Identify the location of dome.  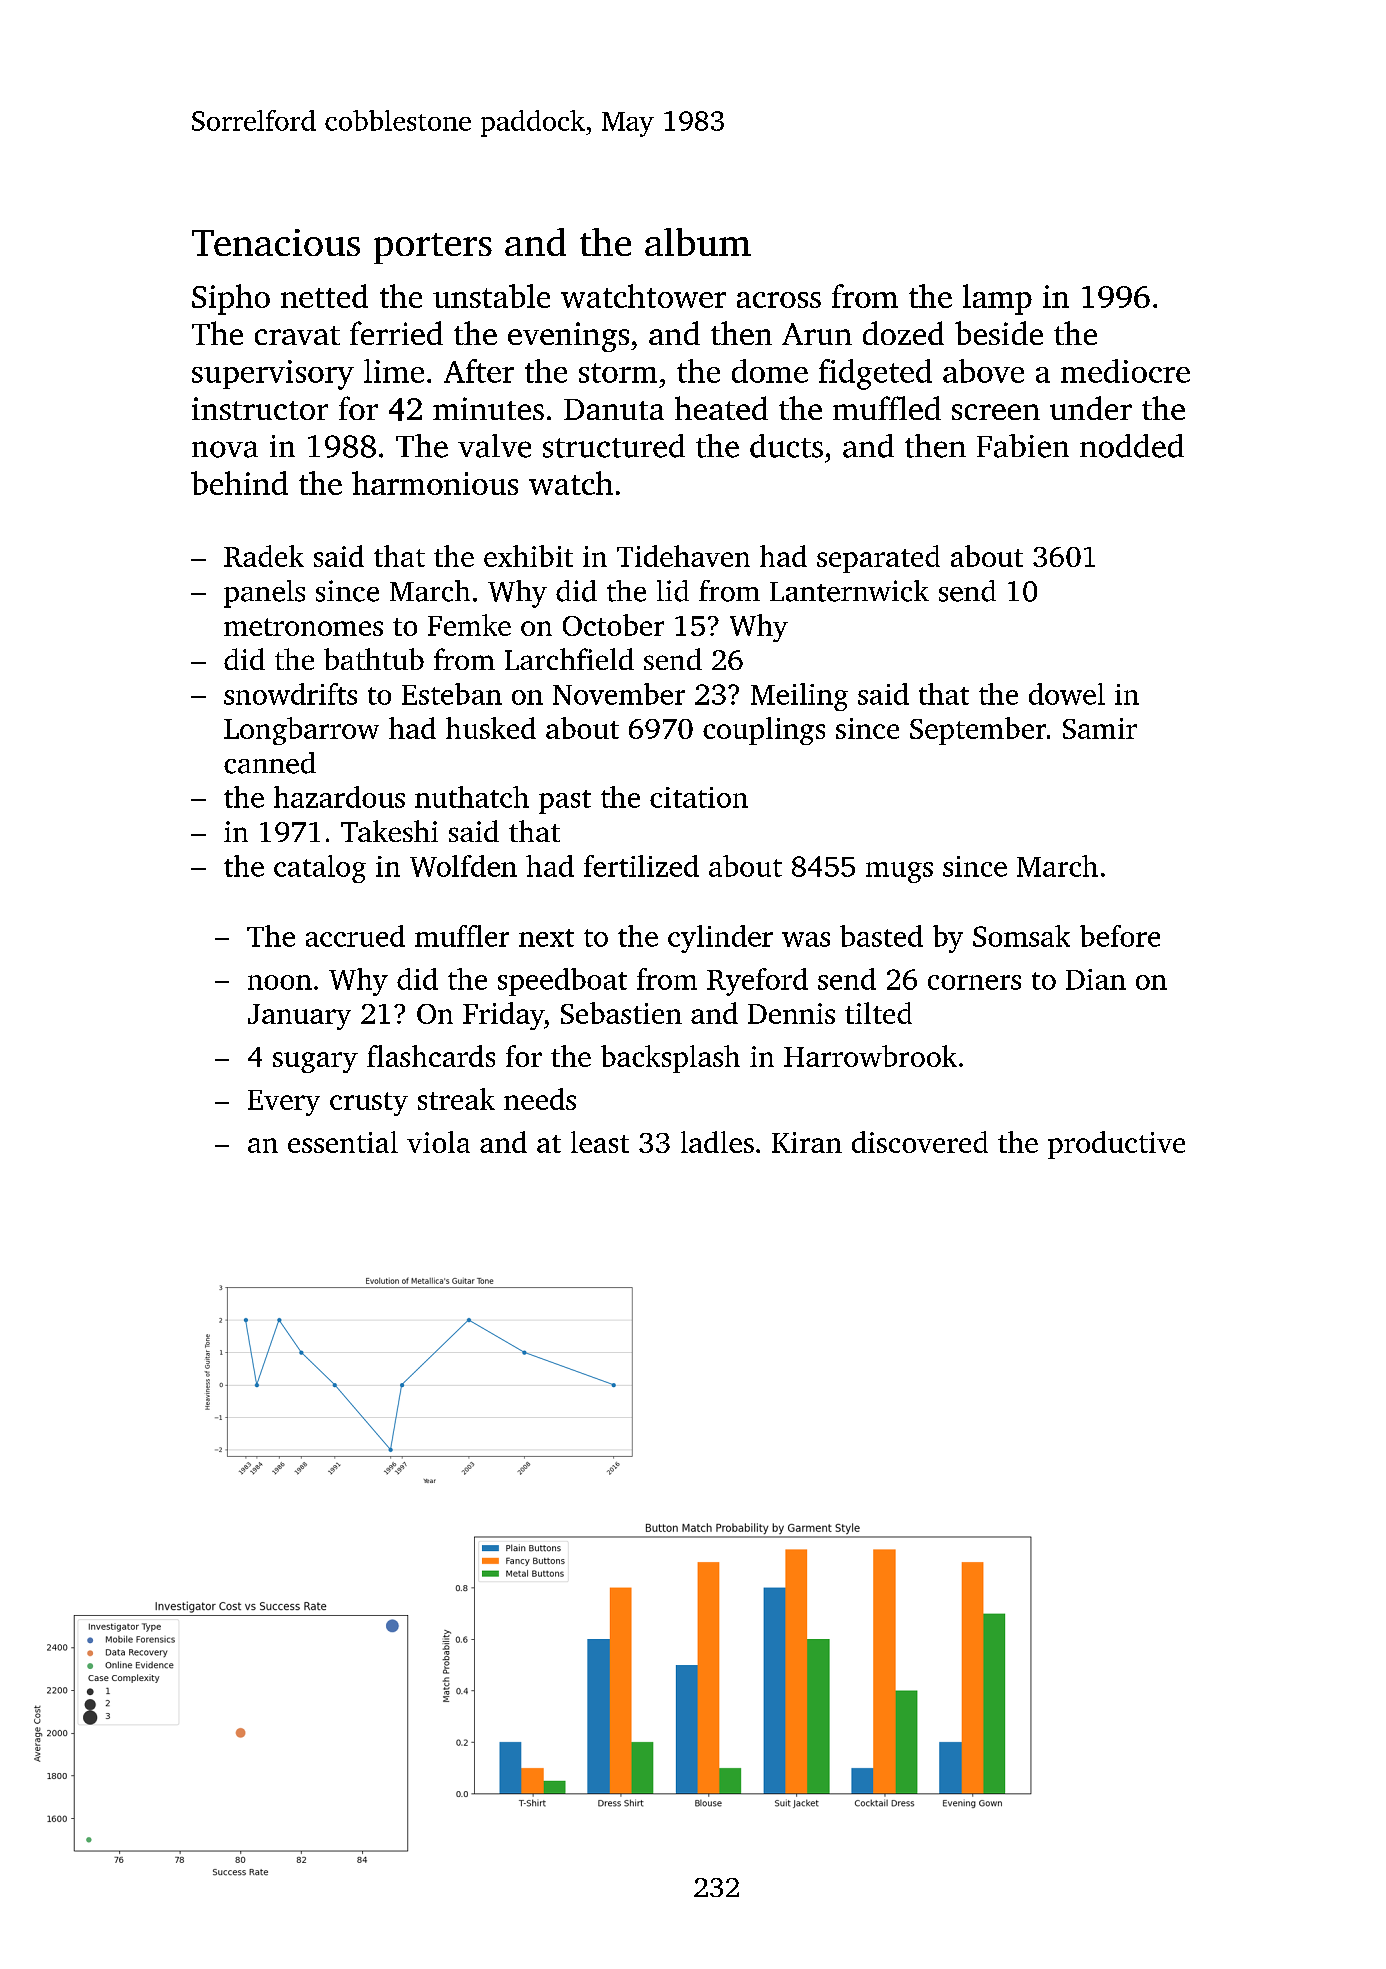
(770, 371).
